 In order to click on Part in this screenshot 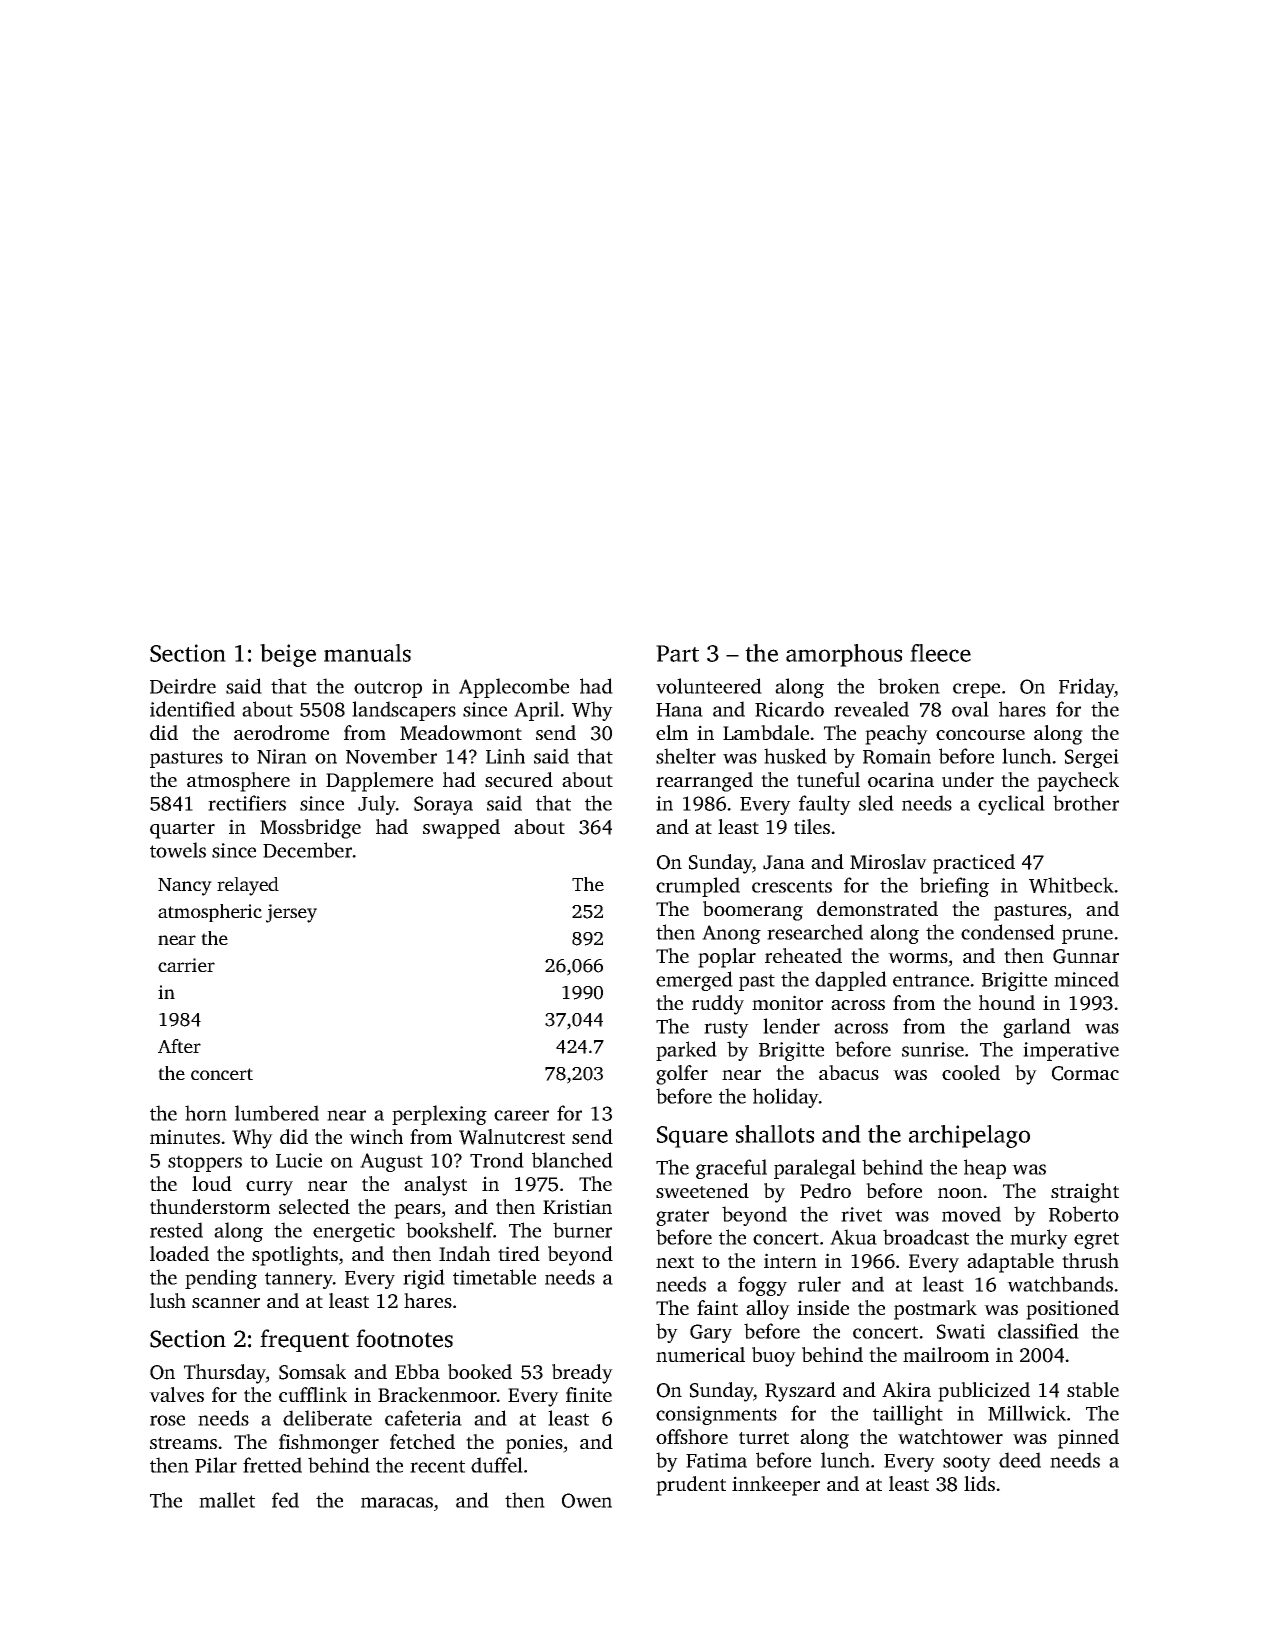, I will do `click(677, 653)`.
